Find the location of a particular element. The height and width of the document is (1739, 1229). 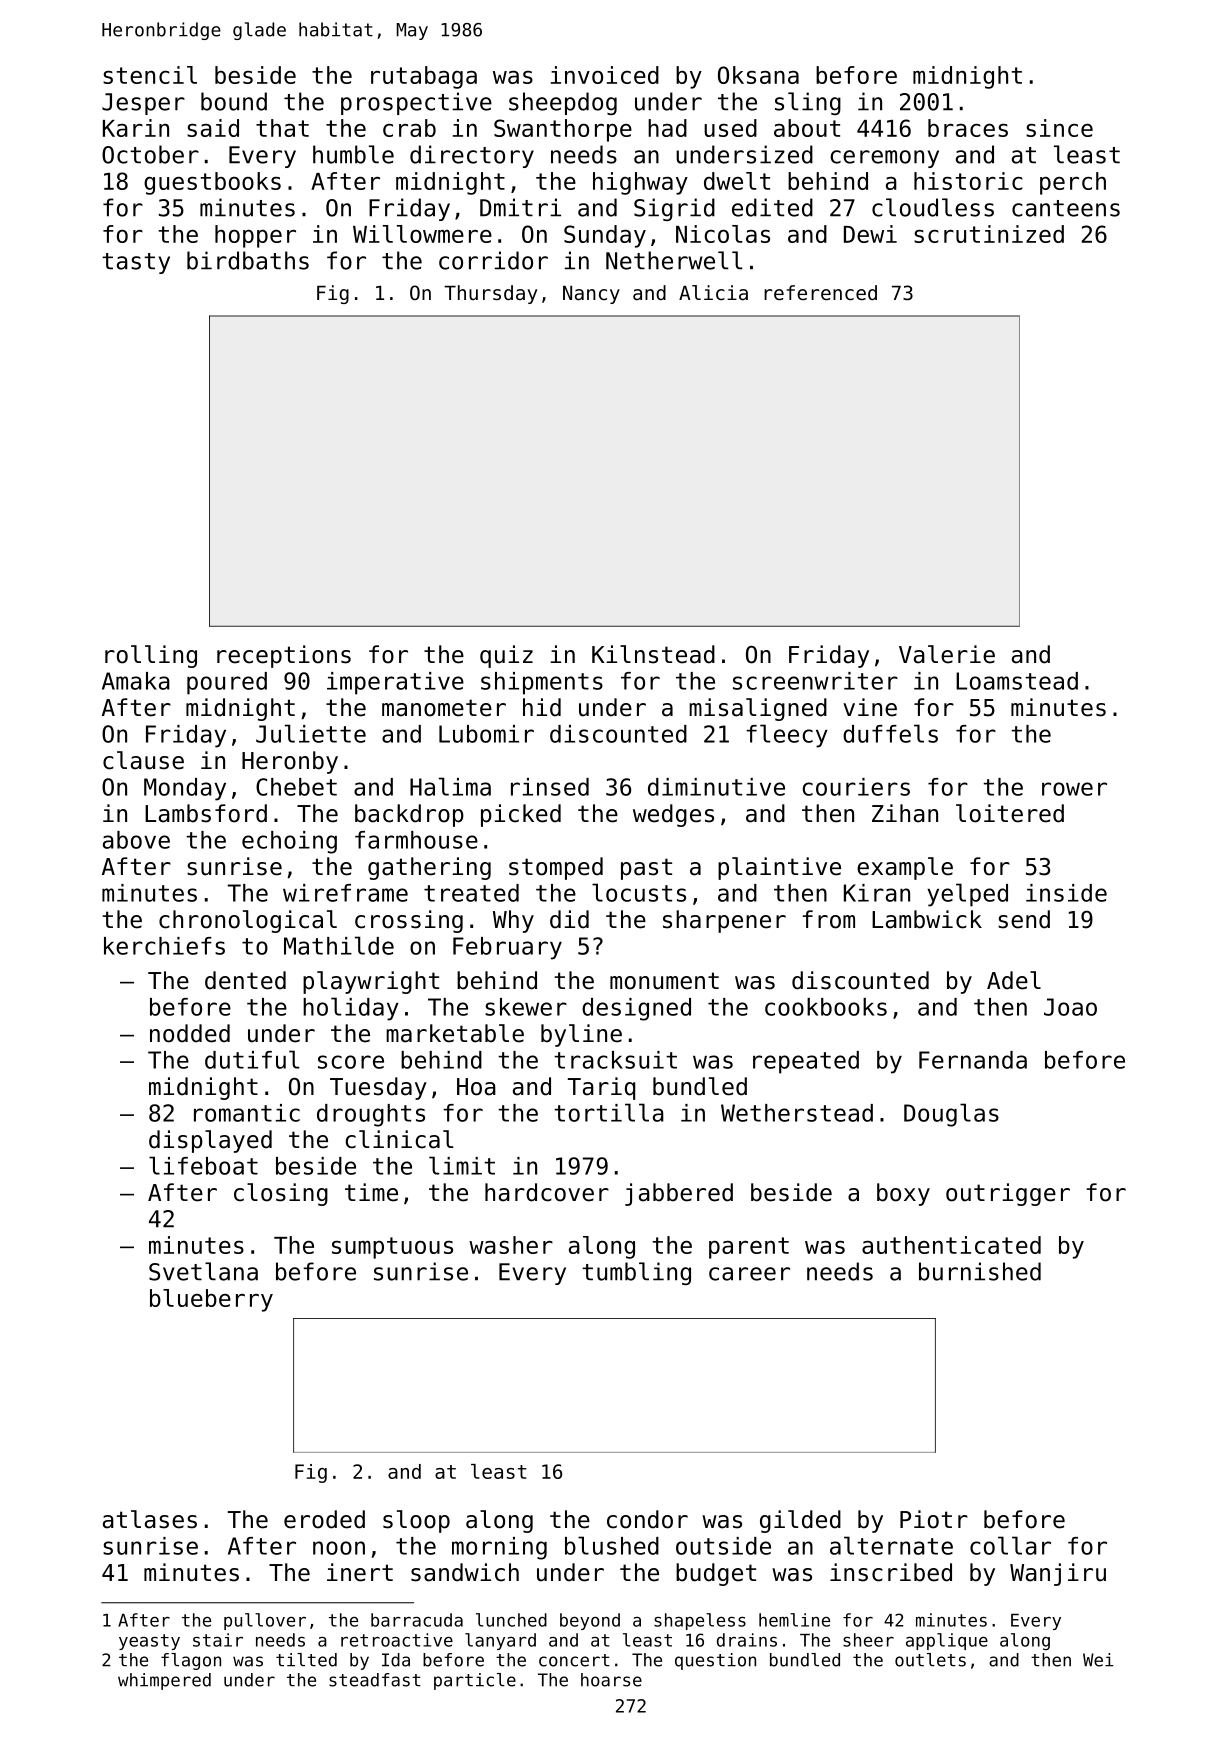

atlases is located at coordinates (150, 1519).
